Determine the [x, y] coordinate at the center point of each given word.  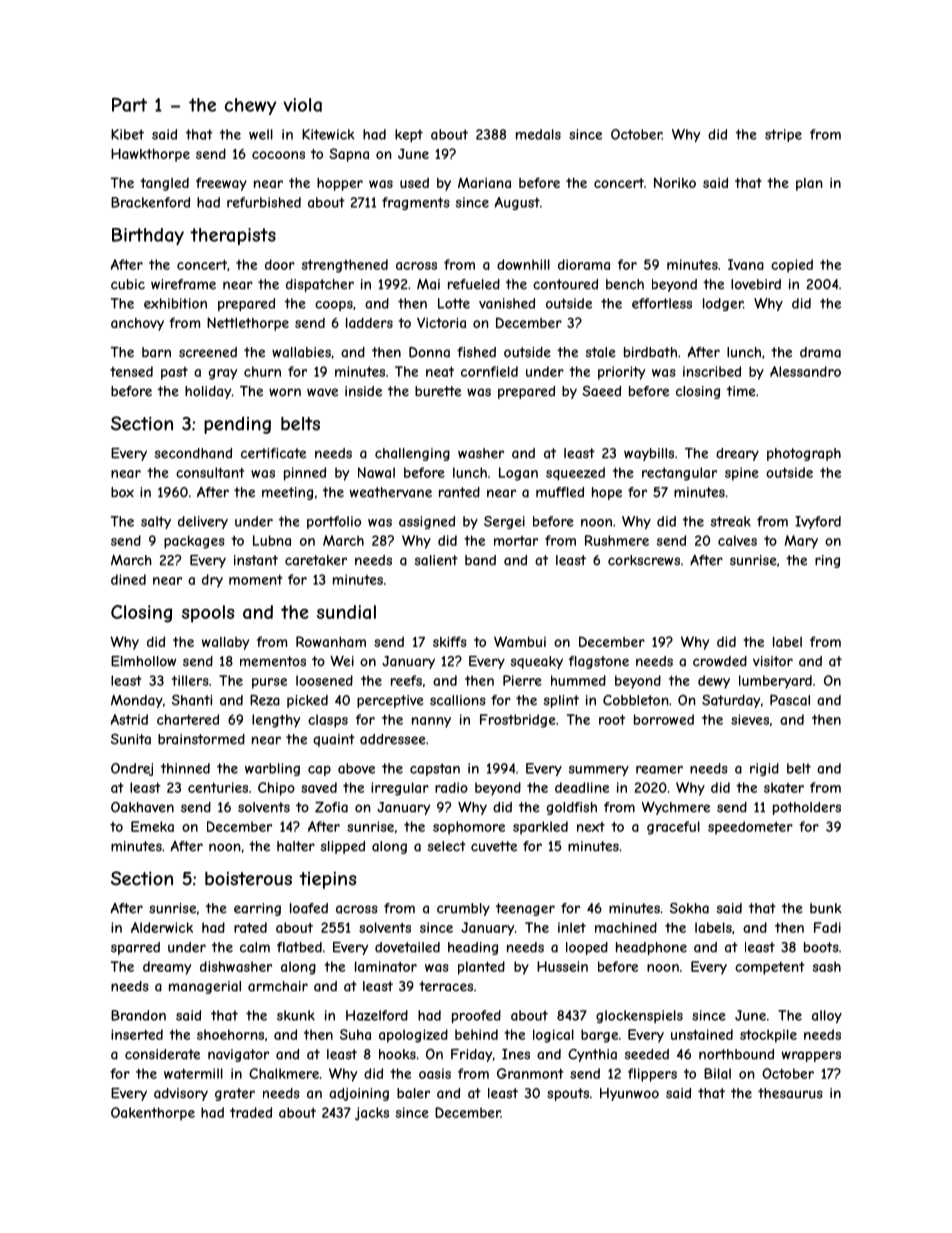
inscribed [712, 371]
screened [208, 352]
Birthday [148, 236]
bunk [826, 908]
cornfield [489, 371]
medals [538, 134]
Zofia [331, 807]
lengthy [276, 721]
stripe [783, 135]
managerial [205, 987]
